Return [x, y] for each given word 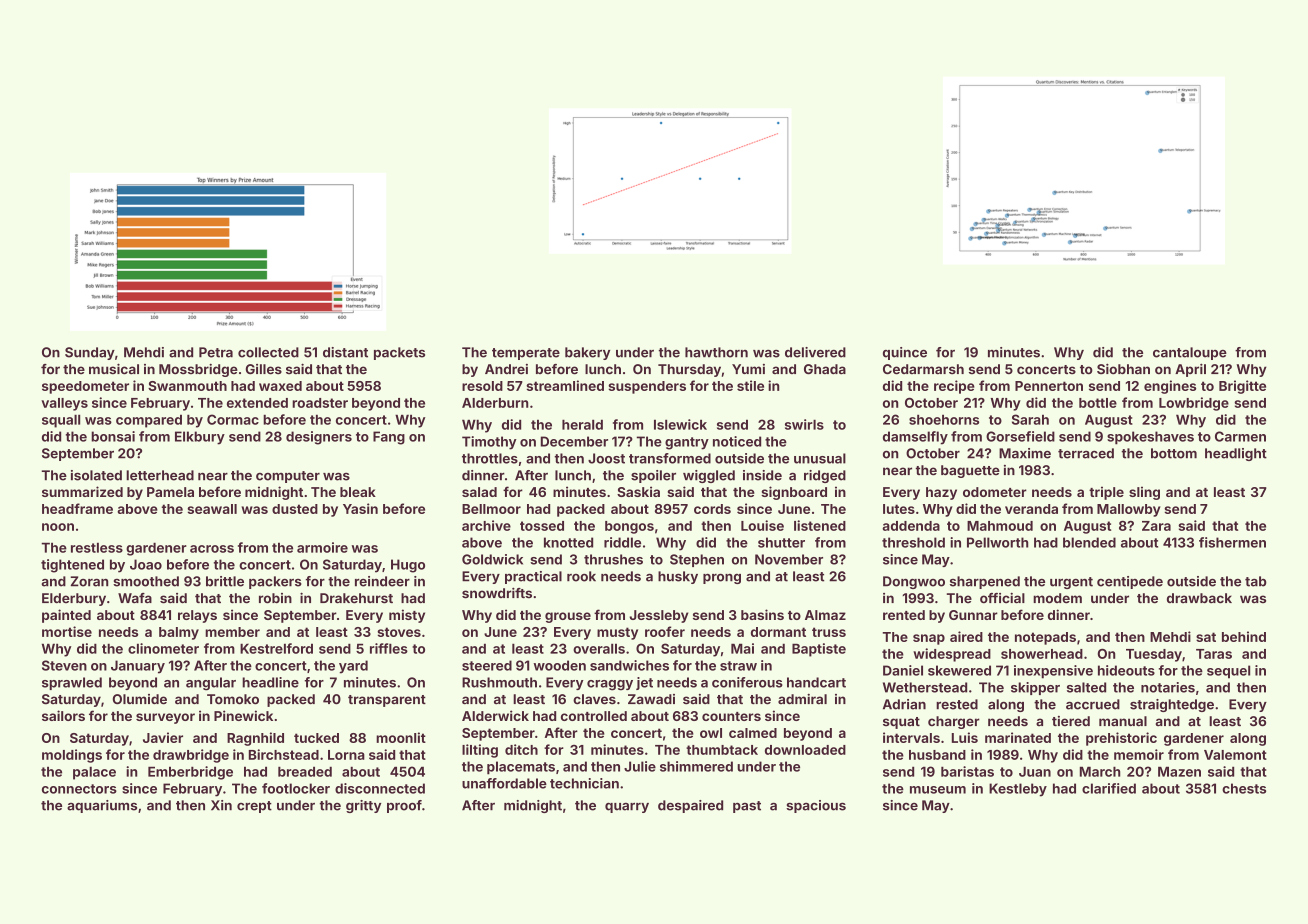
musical [114, 369]
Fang [389, 438]
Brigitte [1242, 387]
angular [211, 684]
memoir [1139, 754]
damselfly [915, 438]
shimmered [696, 766]
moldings [72, 756]
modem [1057, 598]
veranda [1031, 509]
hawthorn [716, 352]
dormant [778, 632]
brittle [225, 581]
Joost [606, 458]
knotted [568, 542]
